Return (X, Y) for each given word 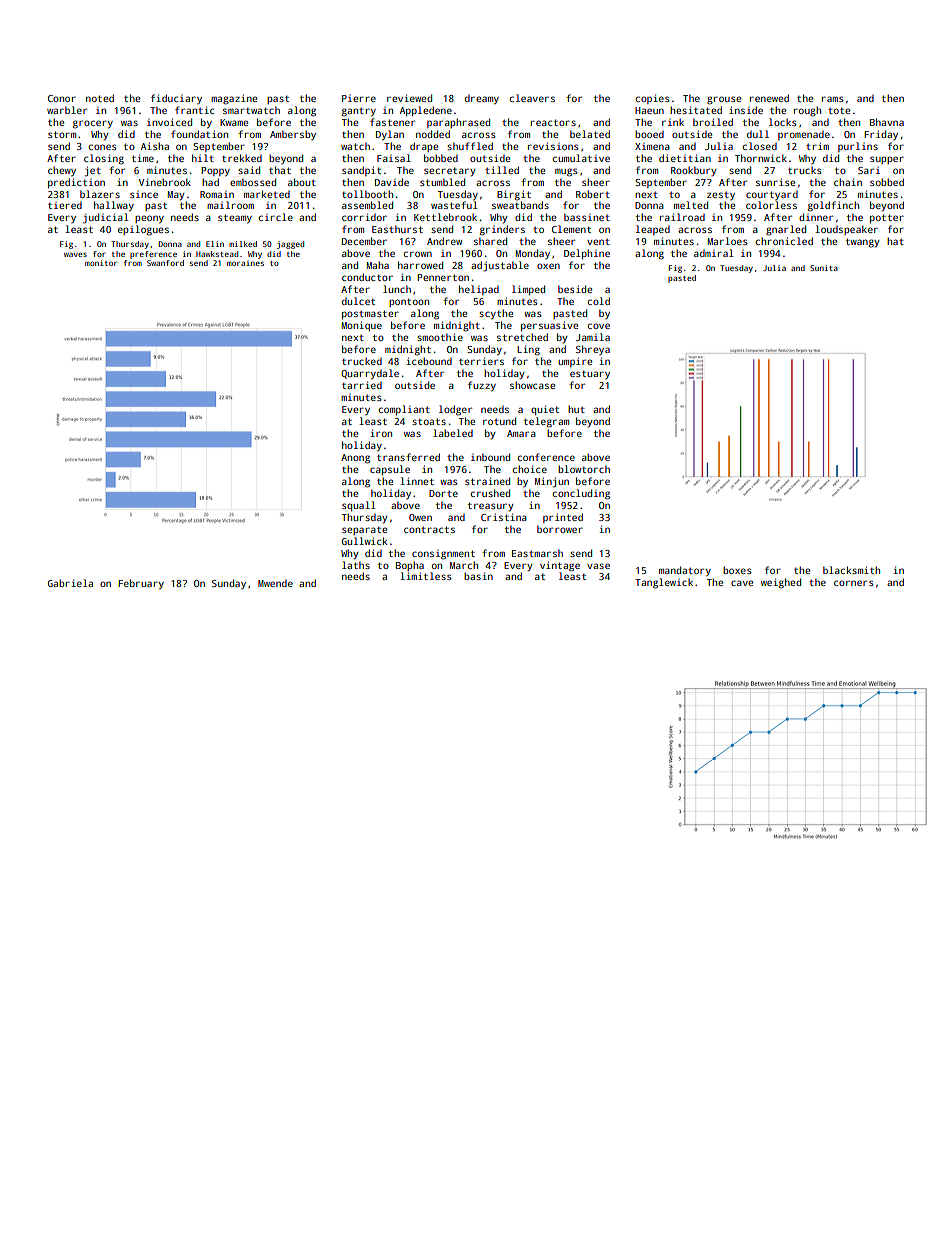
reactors (553, 122)
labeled (453, 433)
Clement (571, 229)
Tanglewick (664, 583)
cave (742, 583)
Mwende (275, 583)
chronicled (784, 241)
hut (576, 409)
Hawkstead (217, 254)
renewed (769, 98)
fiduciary (176, 99)
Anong (355, 459)
